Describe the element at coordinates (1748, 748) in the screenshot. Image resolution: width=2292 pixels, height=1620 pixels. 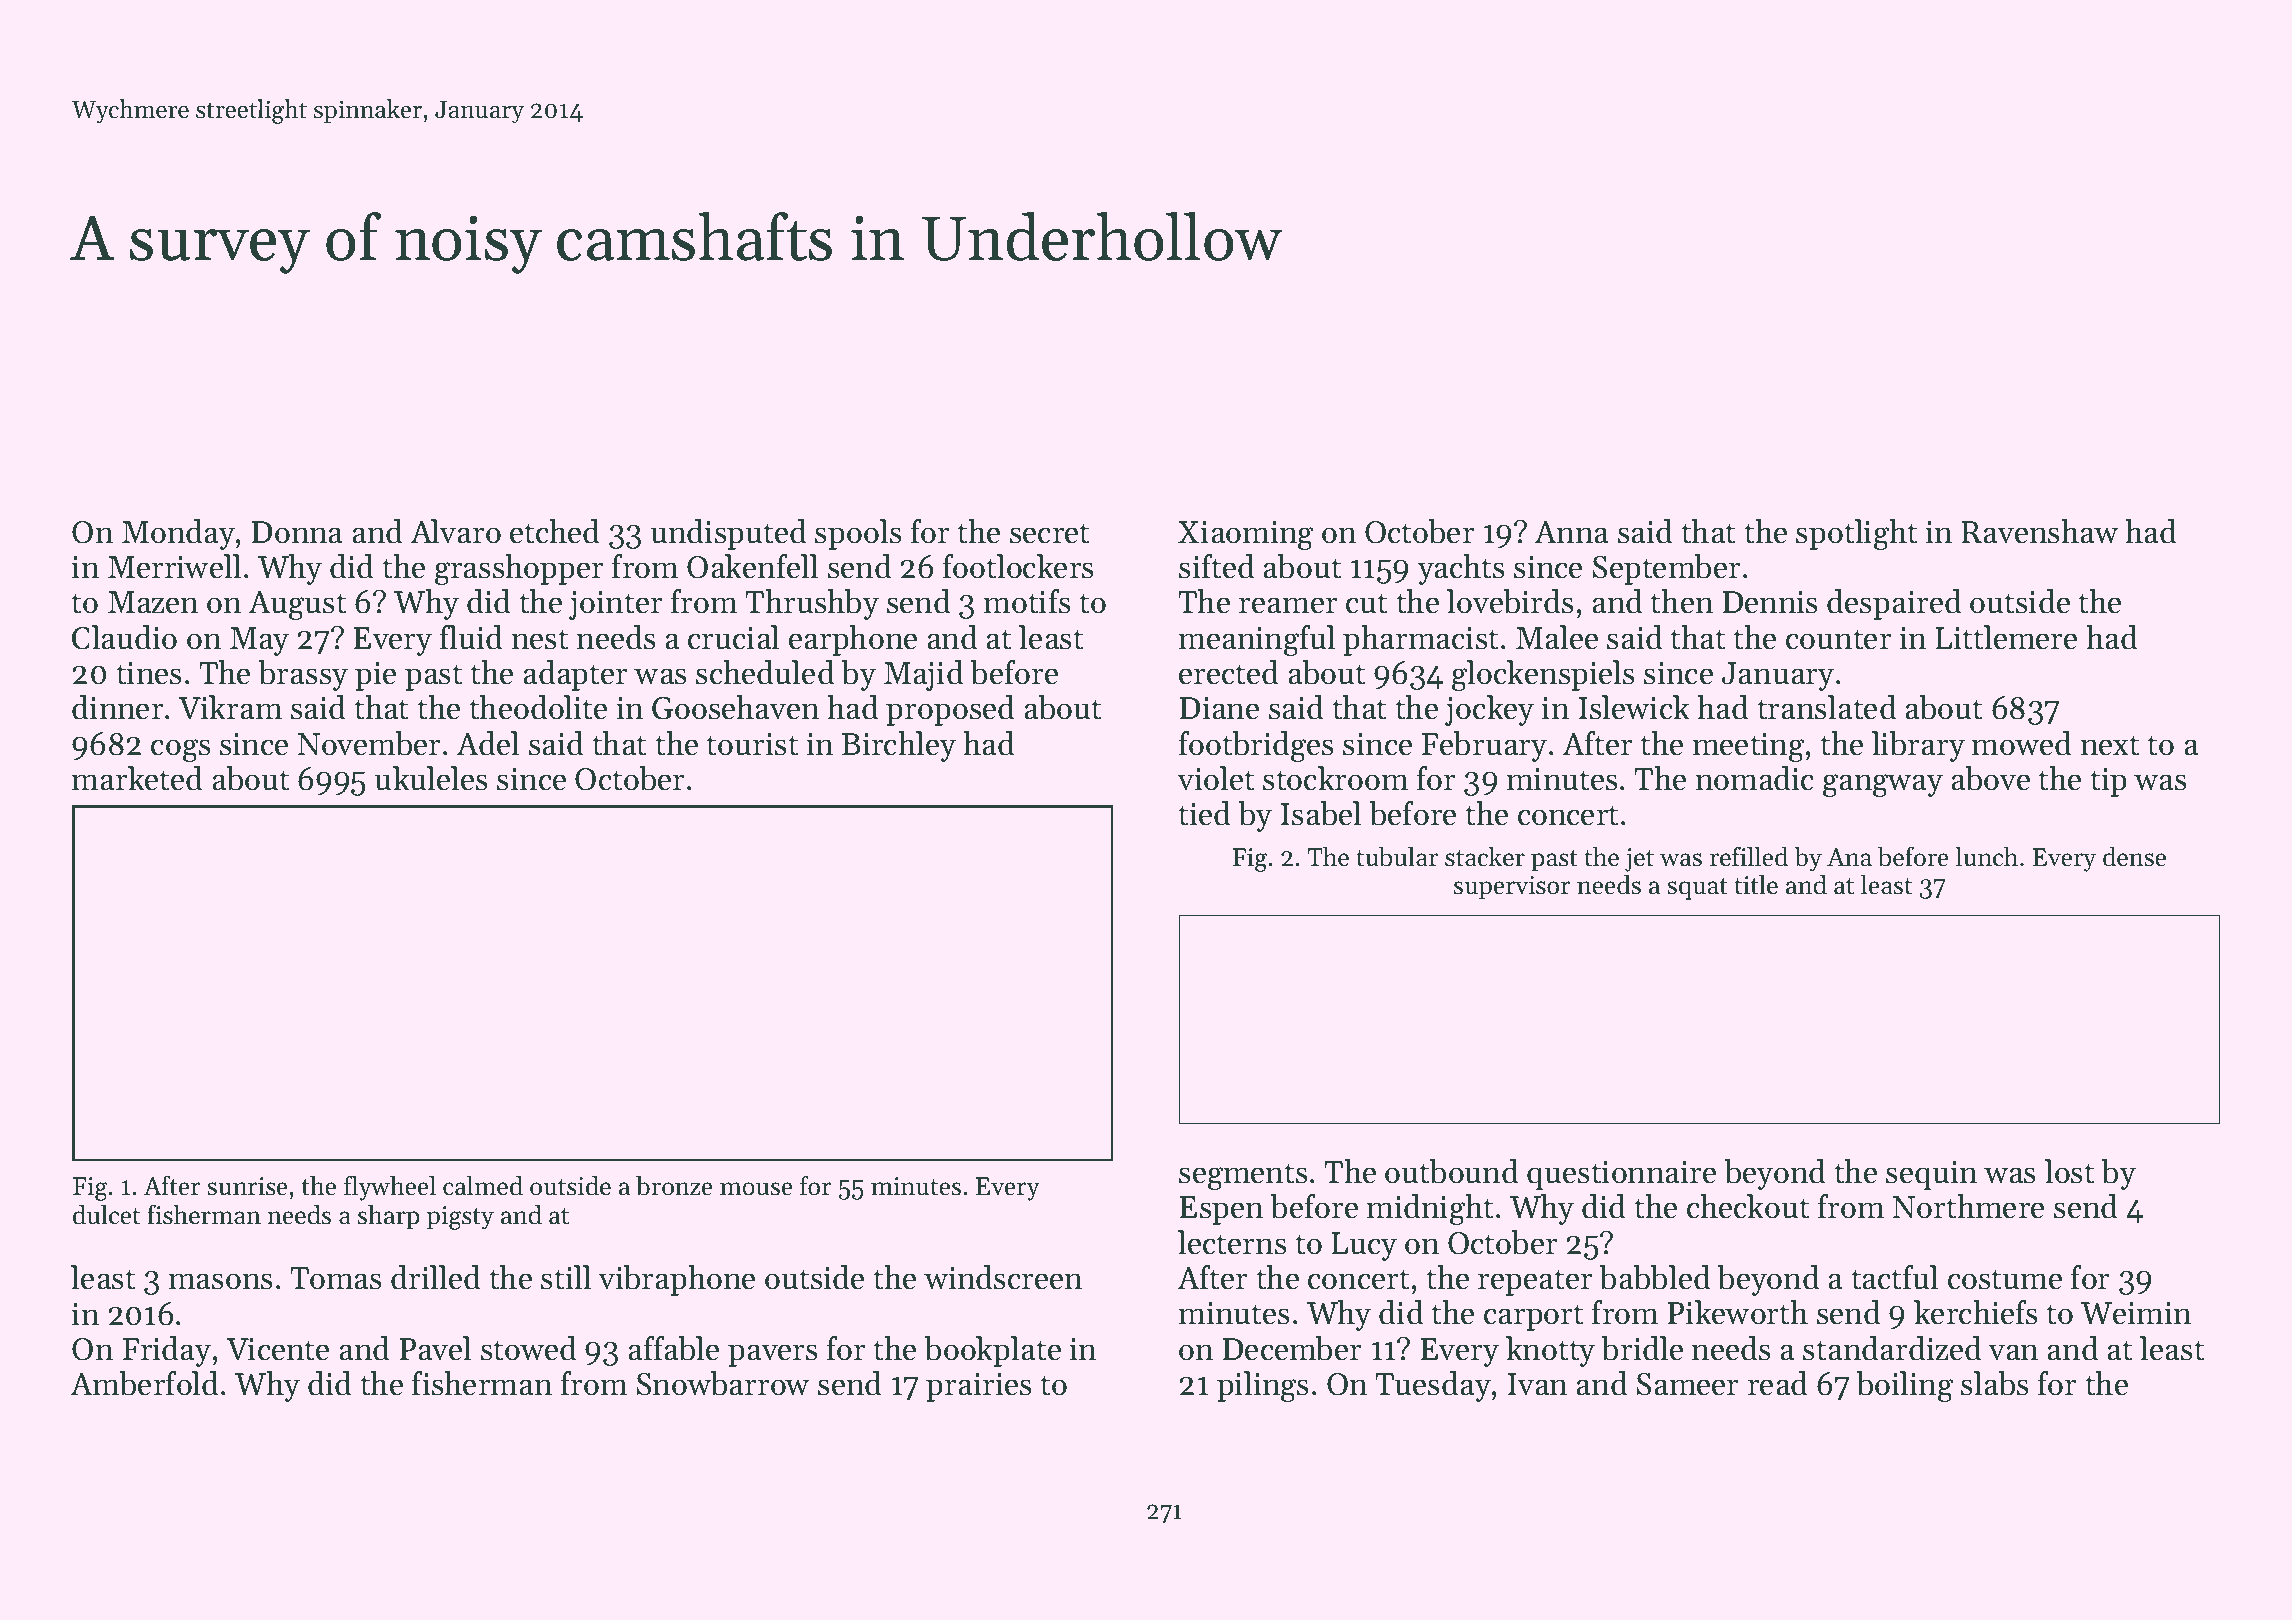
I see `meeting` at that location.
